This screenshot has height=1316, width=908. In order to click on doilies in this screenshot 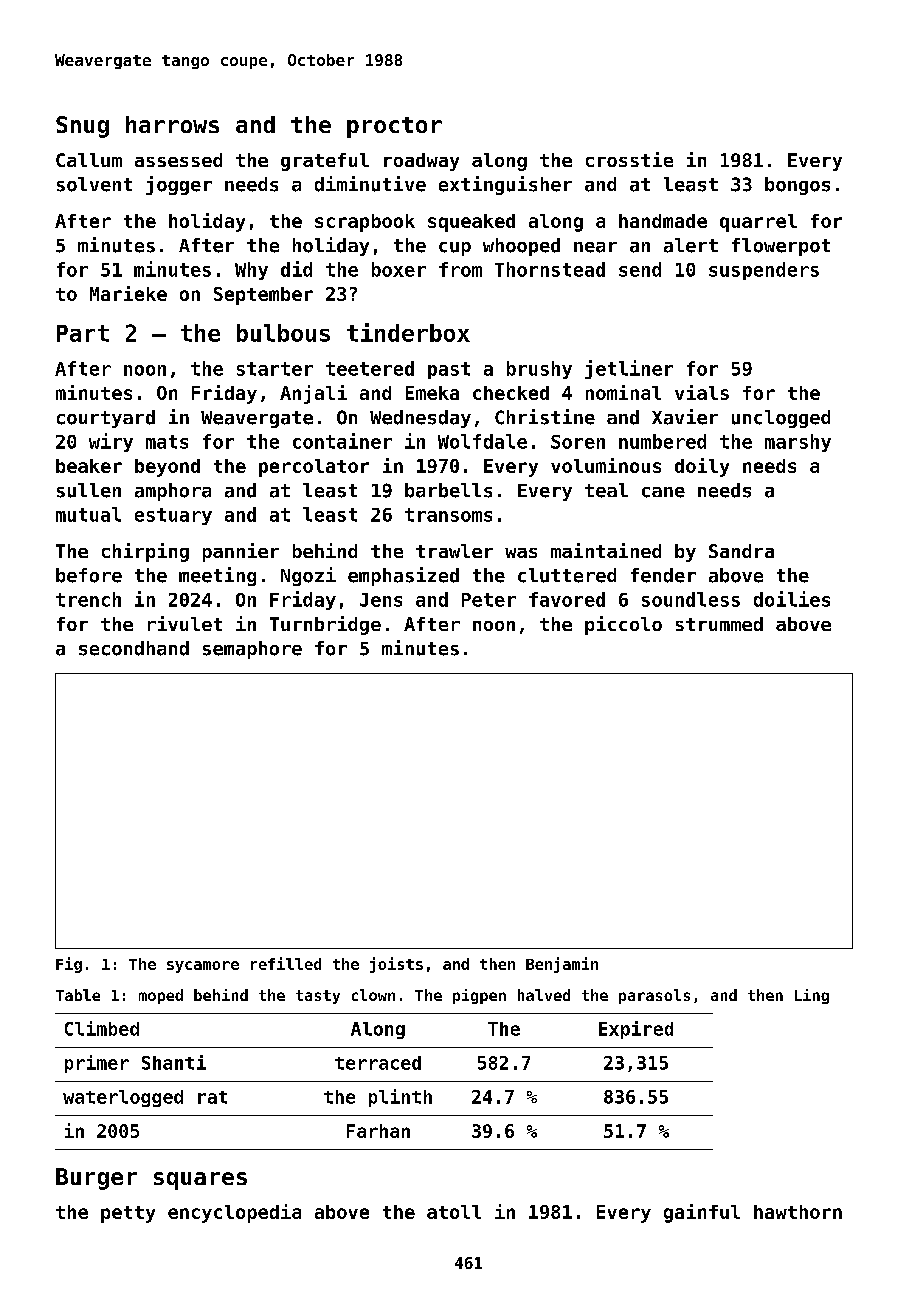, I will do `click(792, 599)`.
